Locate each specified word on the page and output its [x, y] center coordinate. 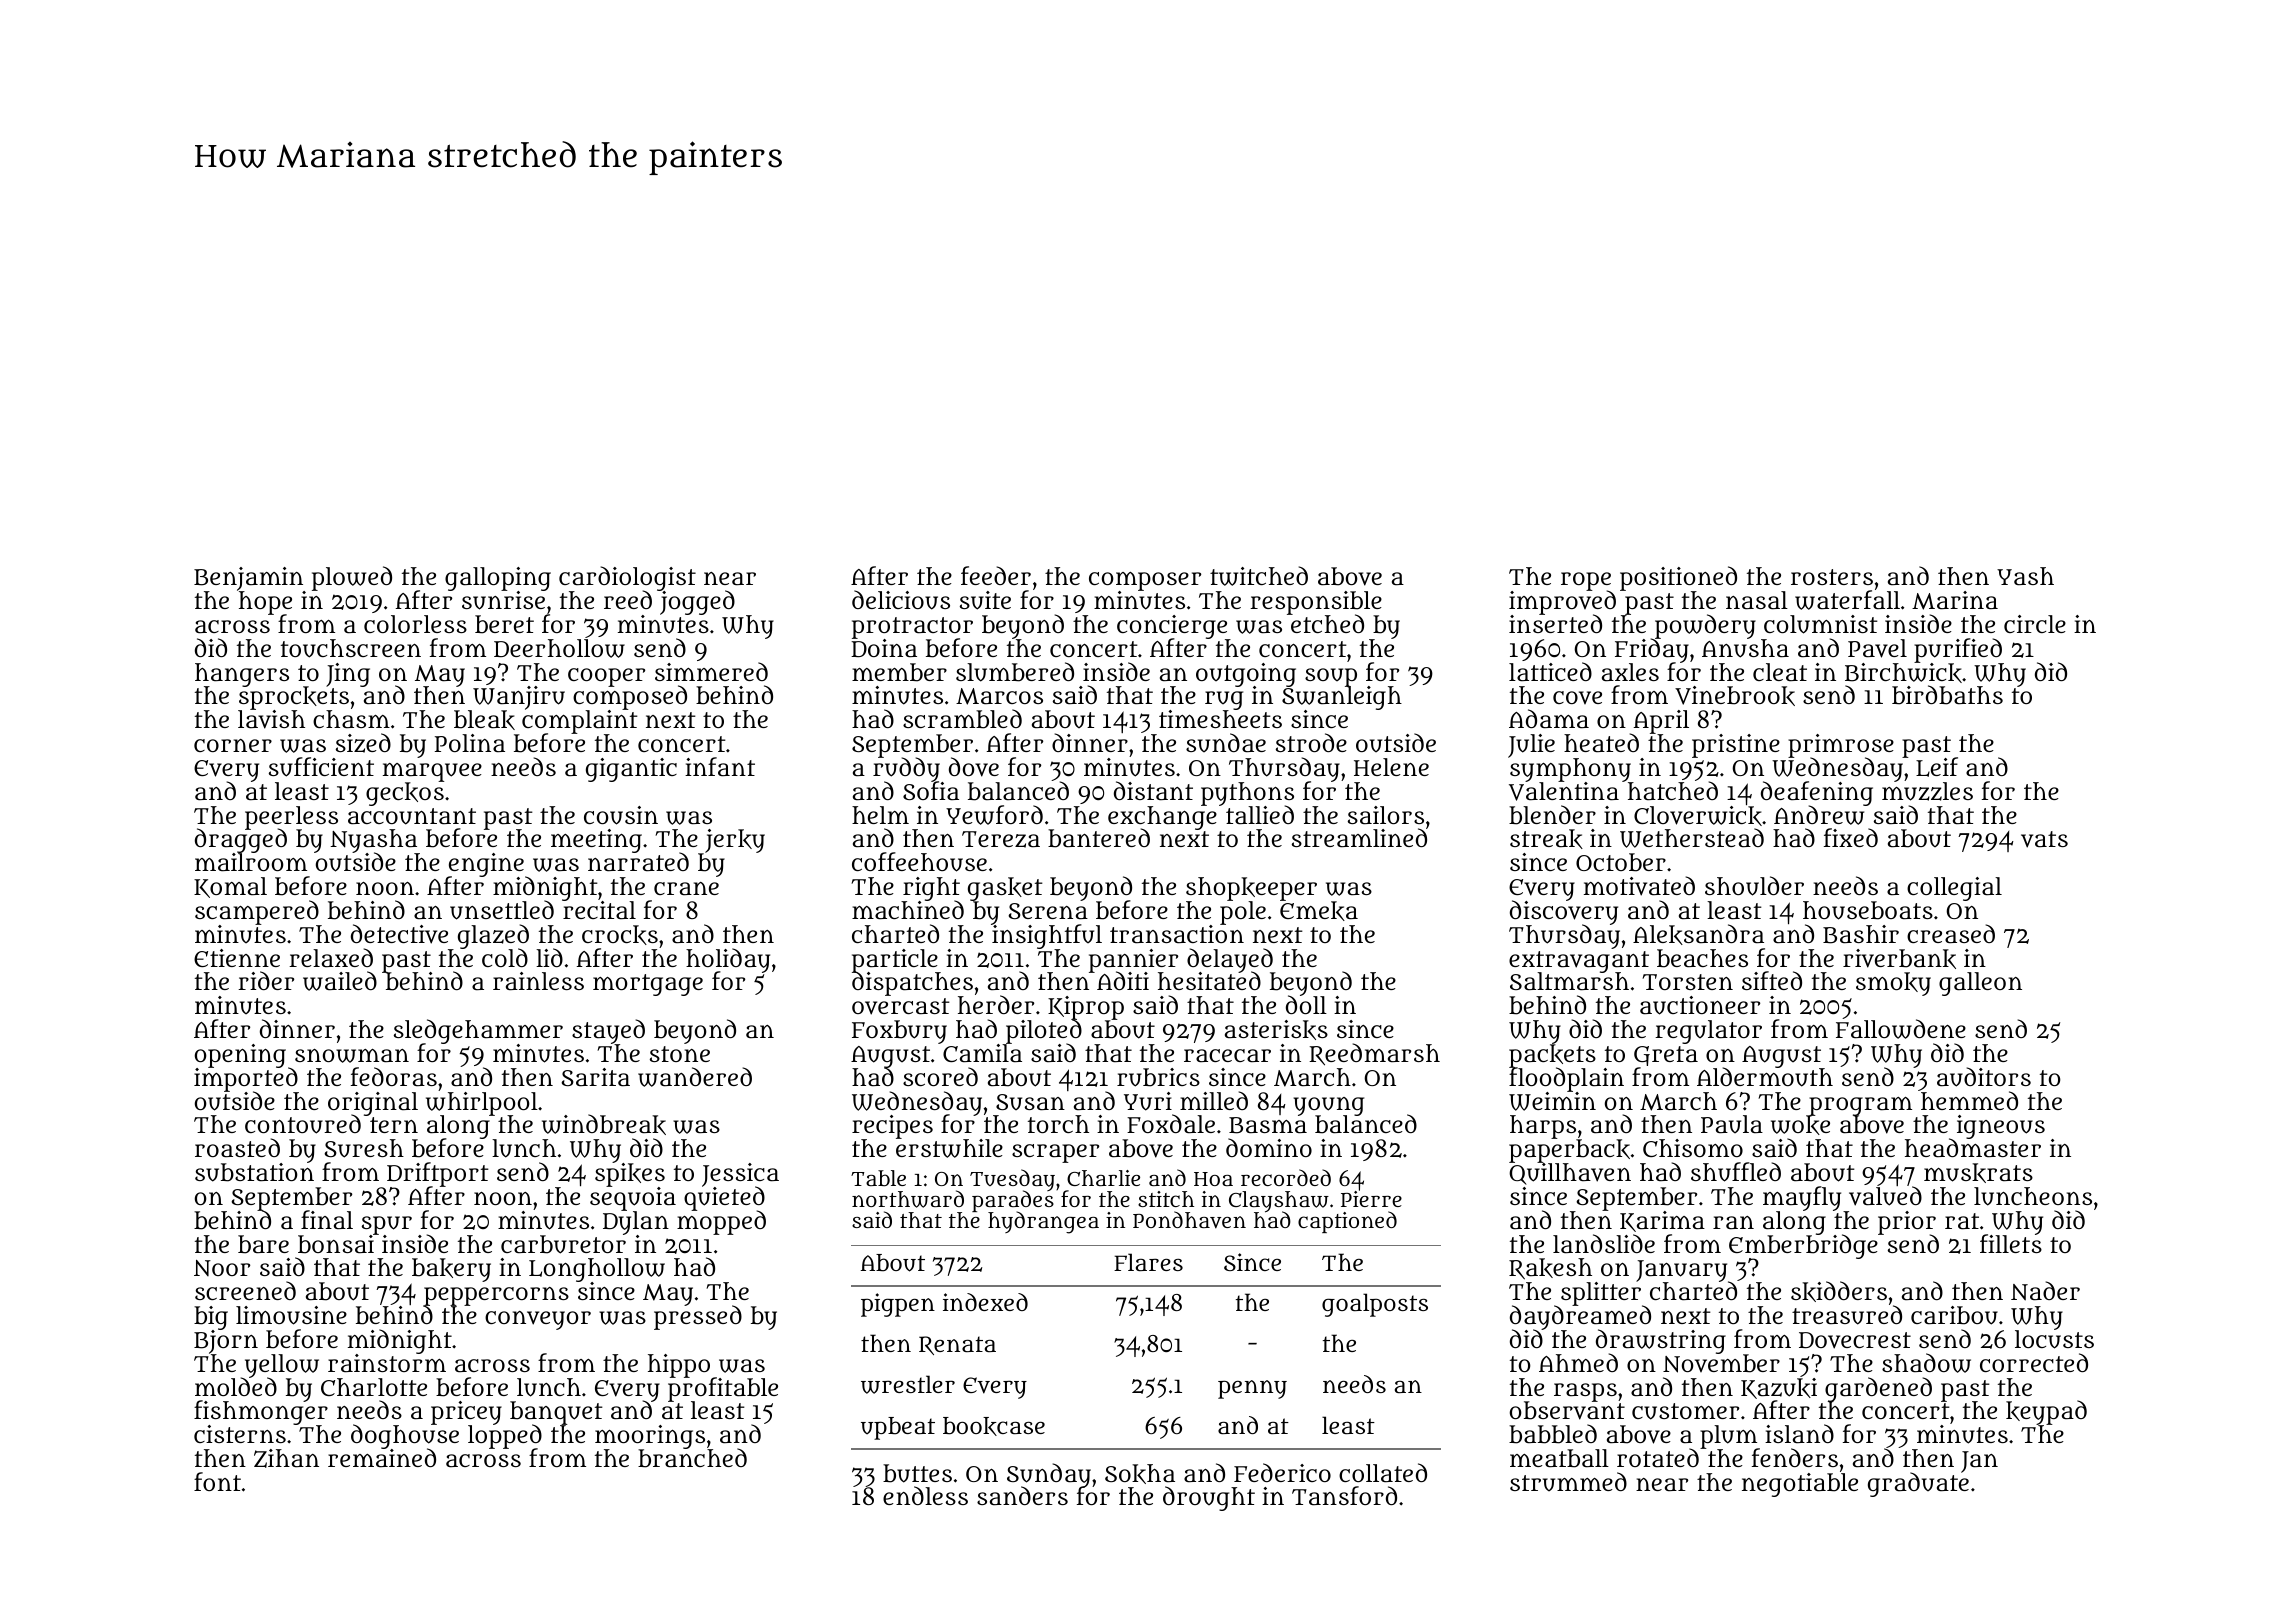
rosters [1832, 577]
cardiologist [627, 578]
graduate [1918, 1485]
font [217, 1481]
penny [1252, 1389]
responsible [1316, 603]
